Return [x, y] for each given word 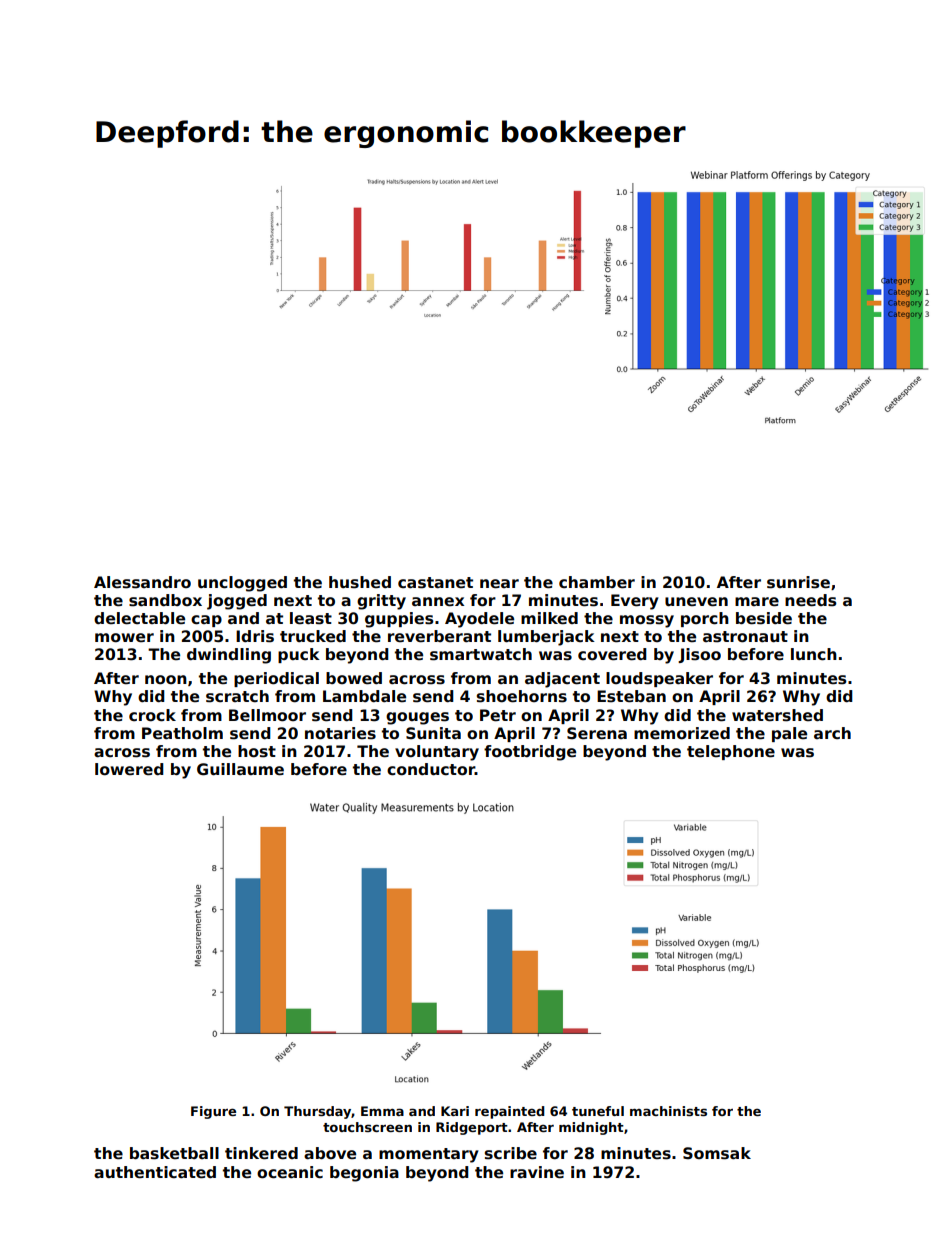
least [311, 618]
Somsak [717, 1153]
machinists [668, 1111]
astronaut [745, 637]
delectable [139, 618]
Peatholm [182, 733]
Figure [213, 1112]
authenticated [155, 1172]
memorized [682, 733]
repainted [509, 1112]
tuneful [598, 1111]
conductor [431, 769]
